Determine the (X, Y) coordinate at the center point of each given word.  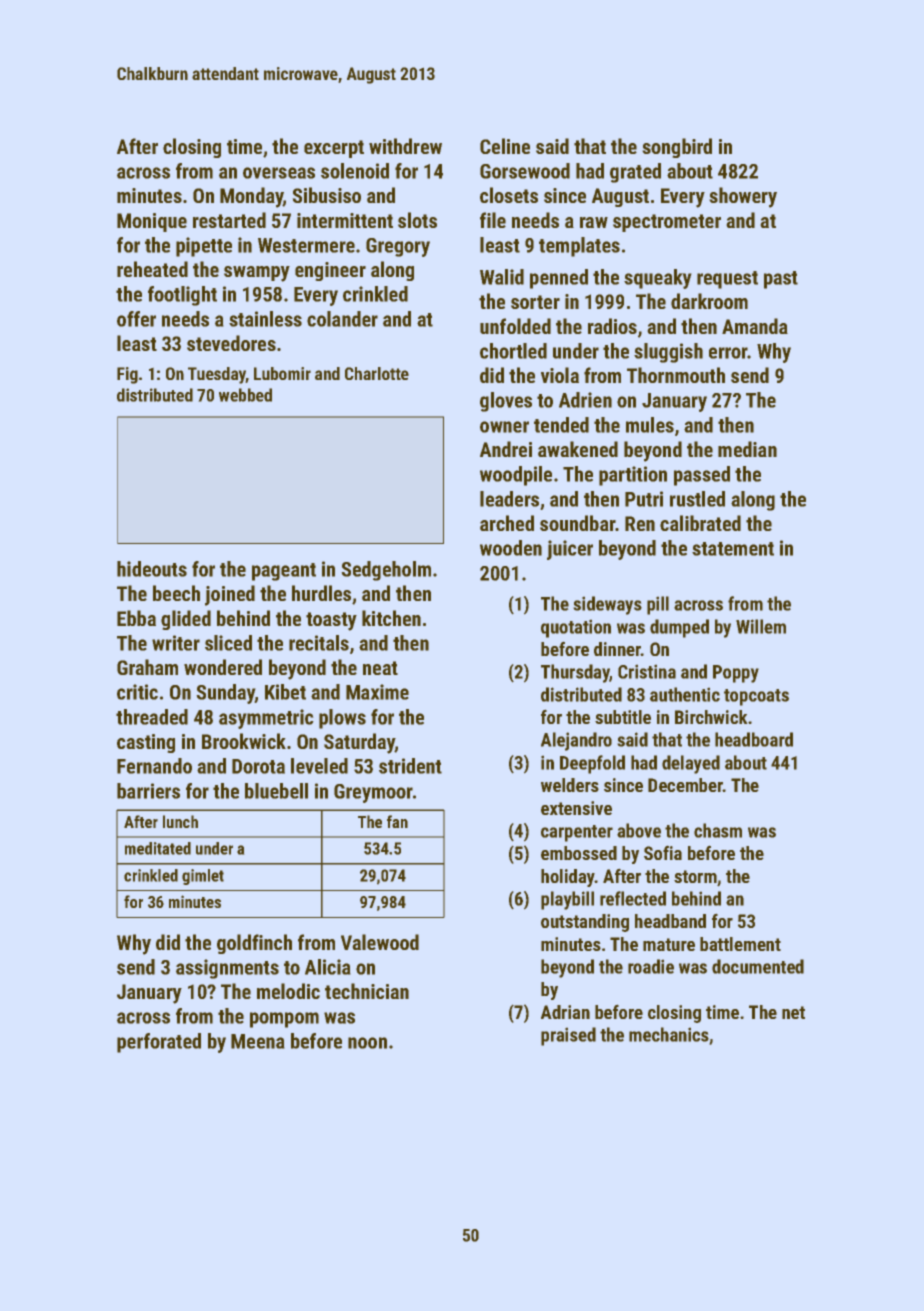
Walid (502, 277)
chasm (718, 830)
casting (146, 743)
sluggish (668, 353)
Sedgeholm (386, 571)
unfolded (515, 326)
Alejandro (576, 741)
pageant (284, 572)
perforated (159, 1043)
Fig (127, 375)
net (793, 1012)
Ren (640, 523)
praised (568, 1036)
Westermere (306, 245)
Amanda (755, 326)
